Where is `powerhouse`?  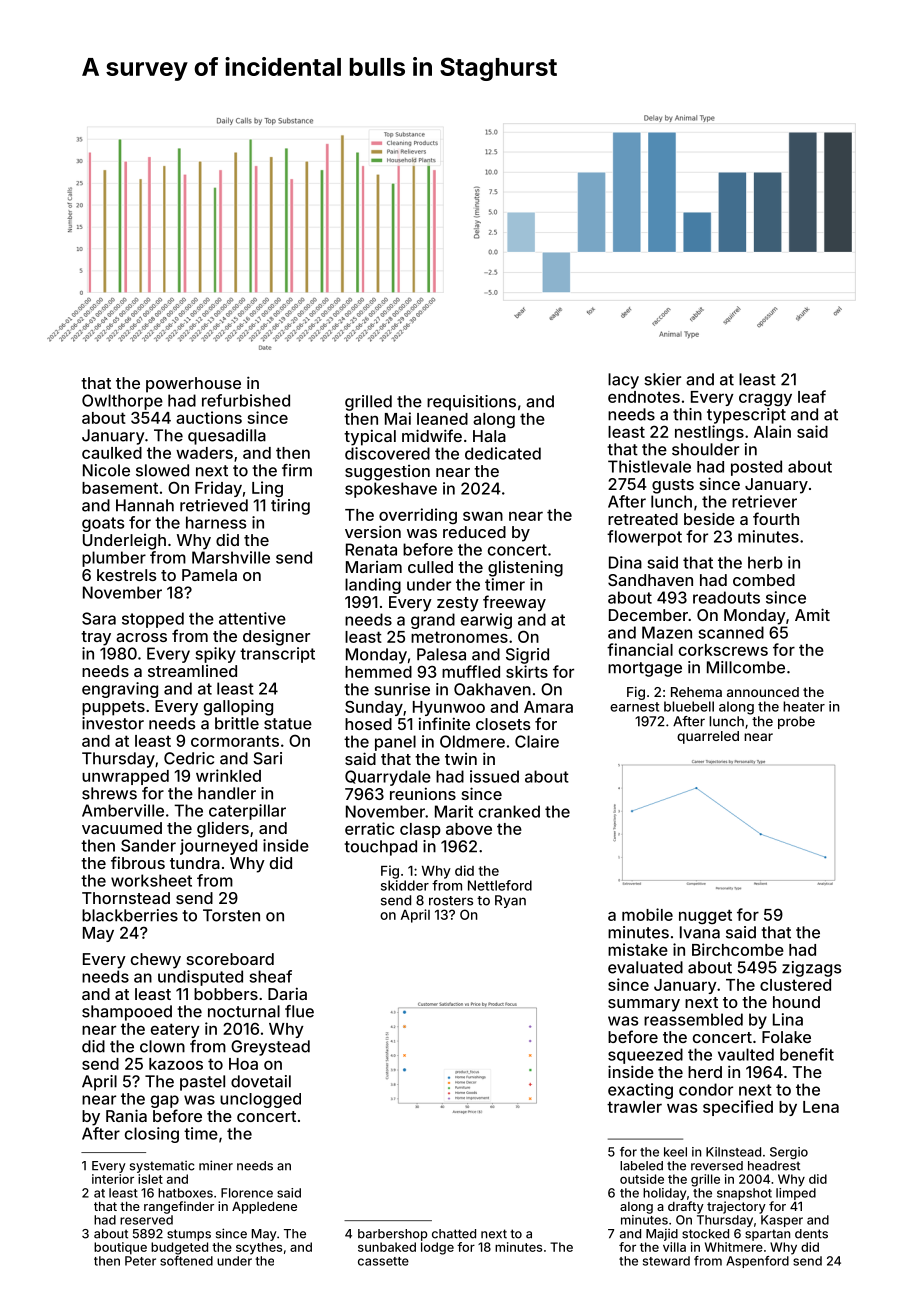
powerhouse is located at coordinates (193, 385).
